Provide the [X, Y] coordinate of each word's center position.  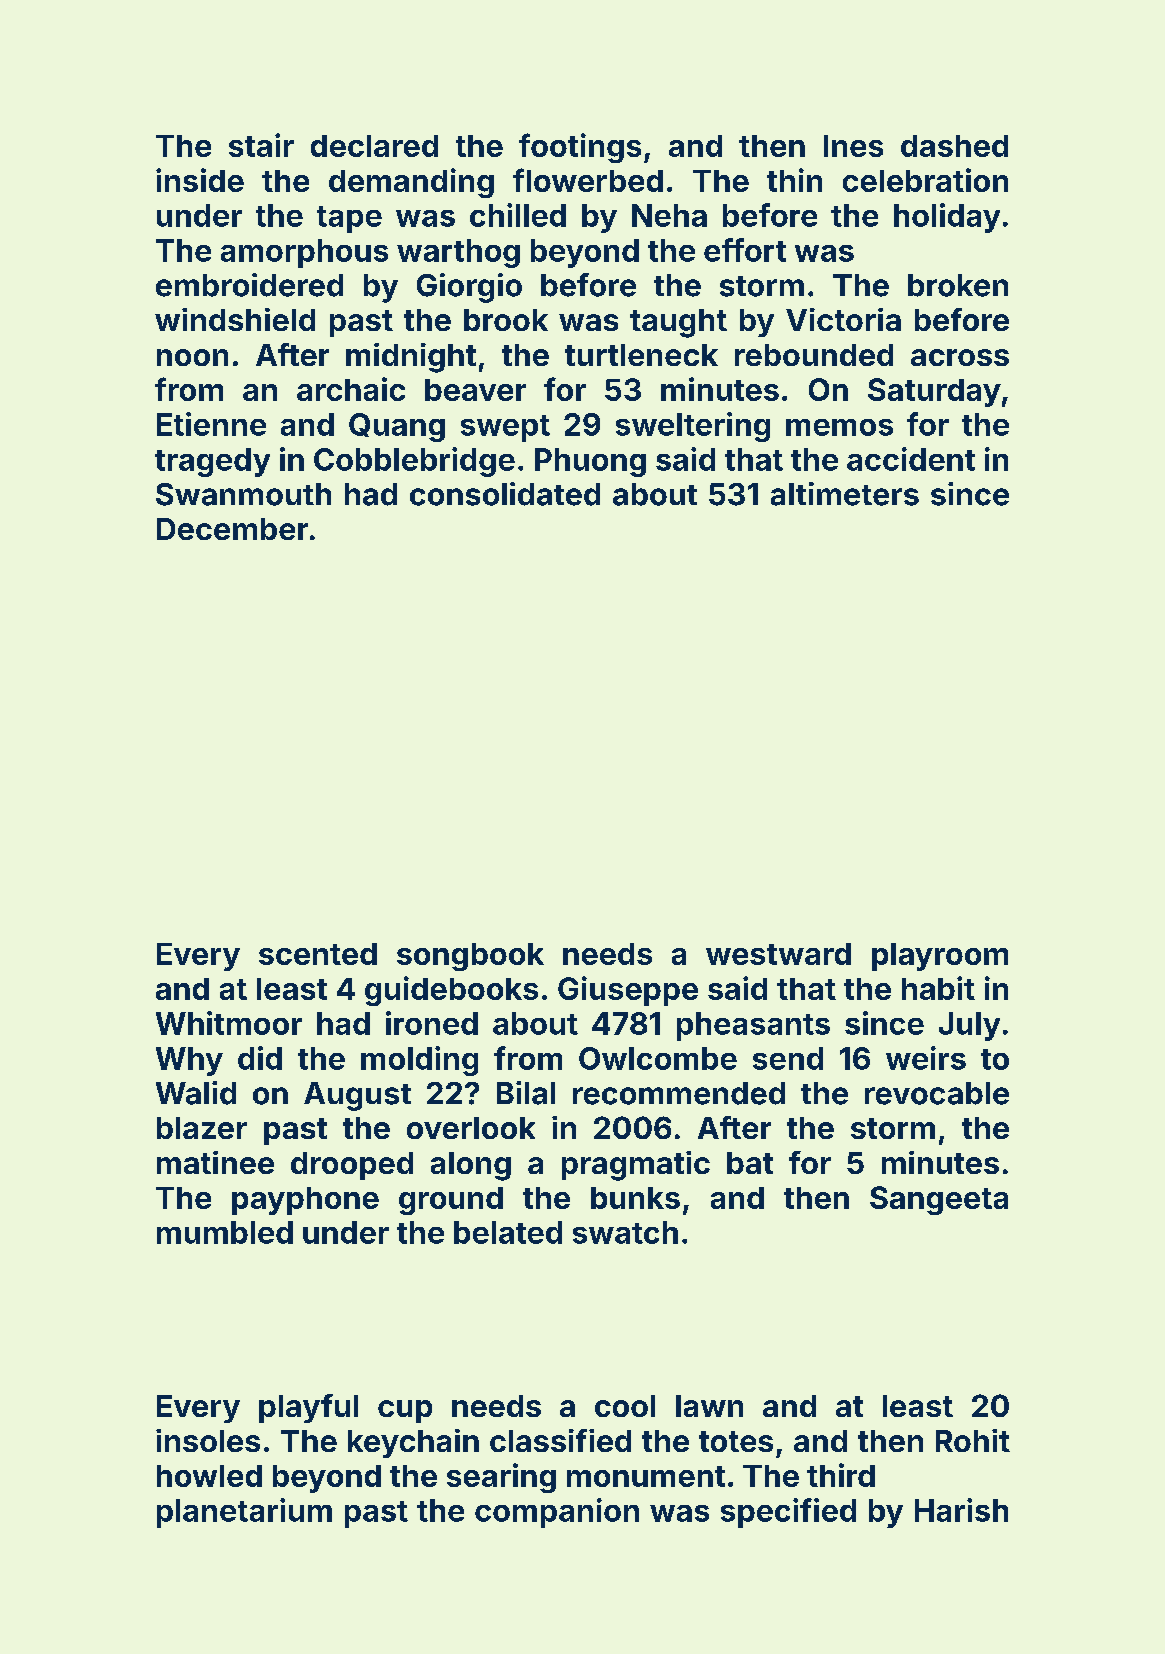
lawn [709, 1406]
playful [308, 1408]
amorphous [304, 253]
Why [189, 1061]
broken [958, 285]
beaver [475, 390]
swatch [625, 1232]
